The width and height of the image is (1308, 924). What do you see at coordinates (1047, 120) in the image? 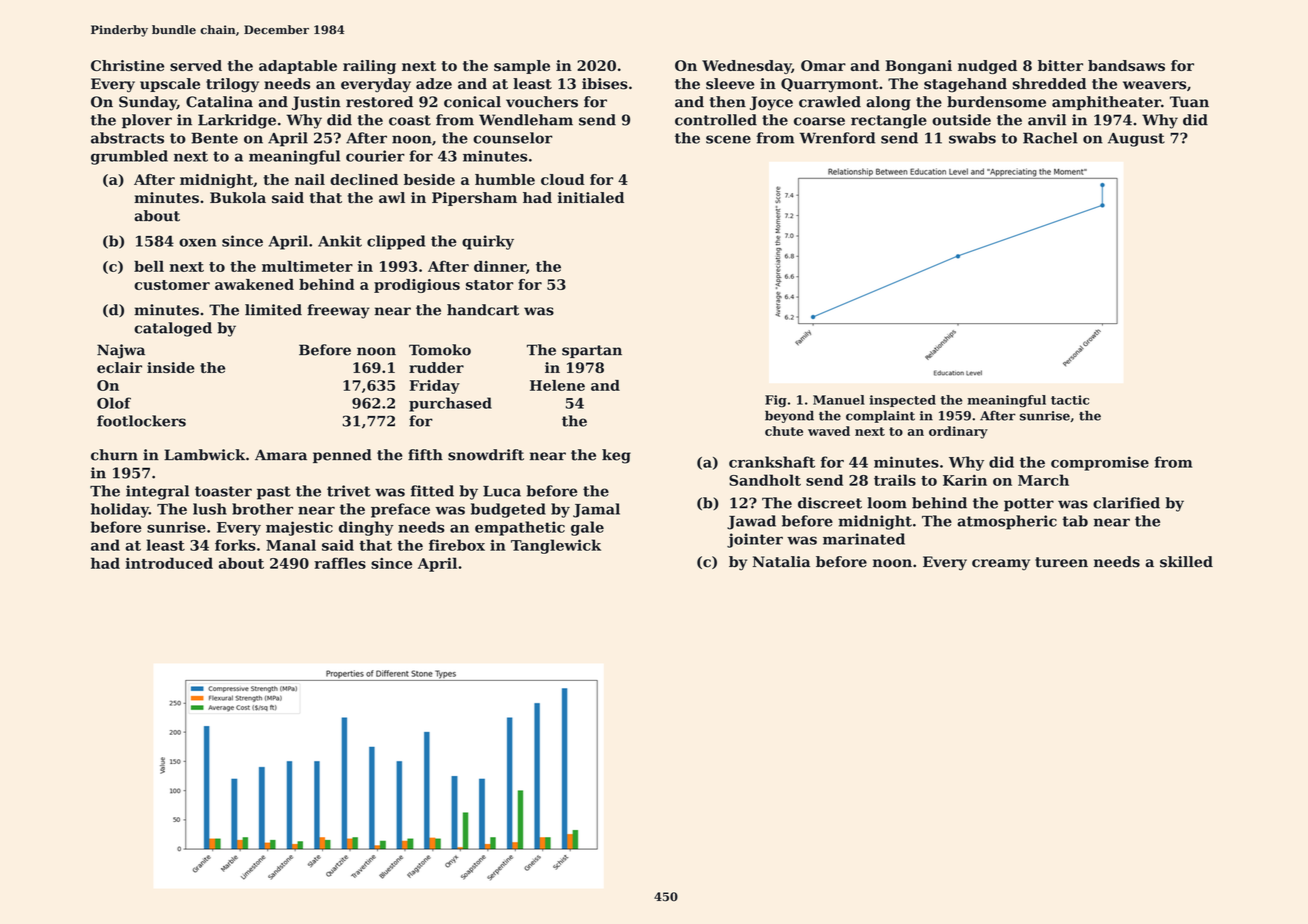
I see `anvil` at bounding box center [1047, 120].
